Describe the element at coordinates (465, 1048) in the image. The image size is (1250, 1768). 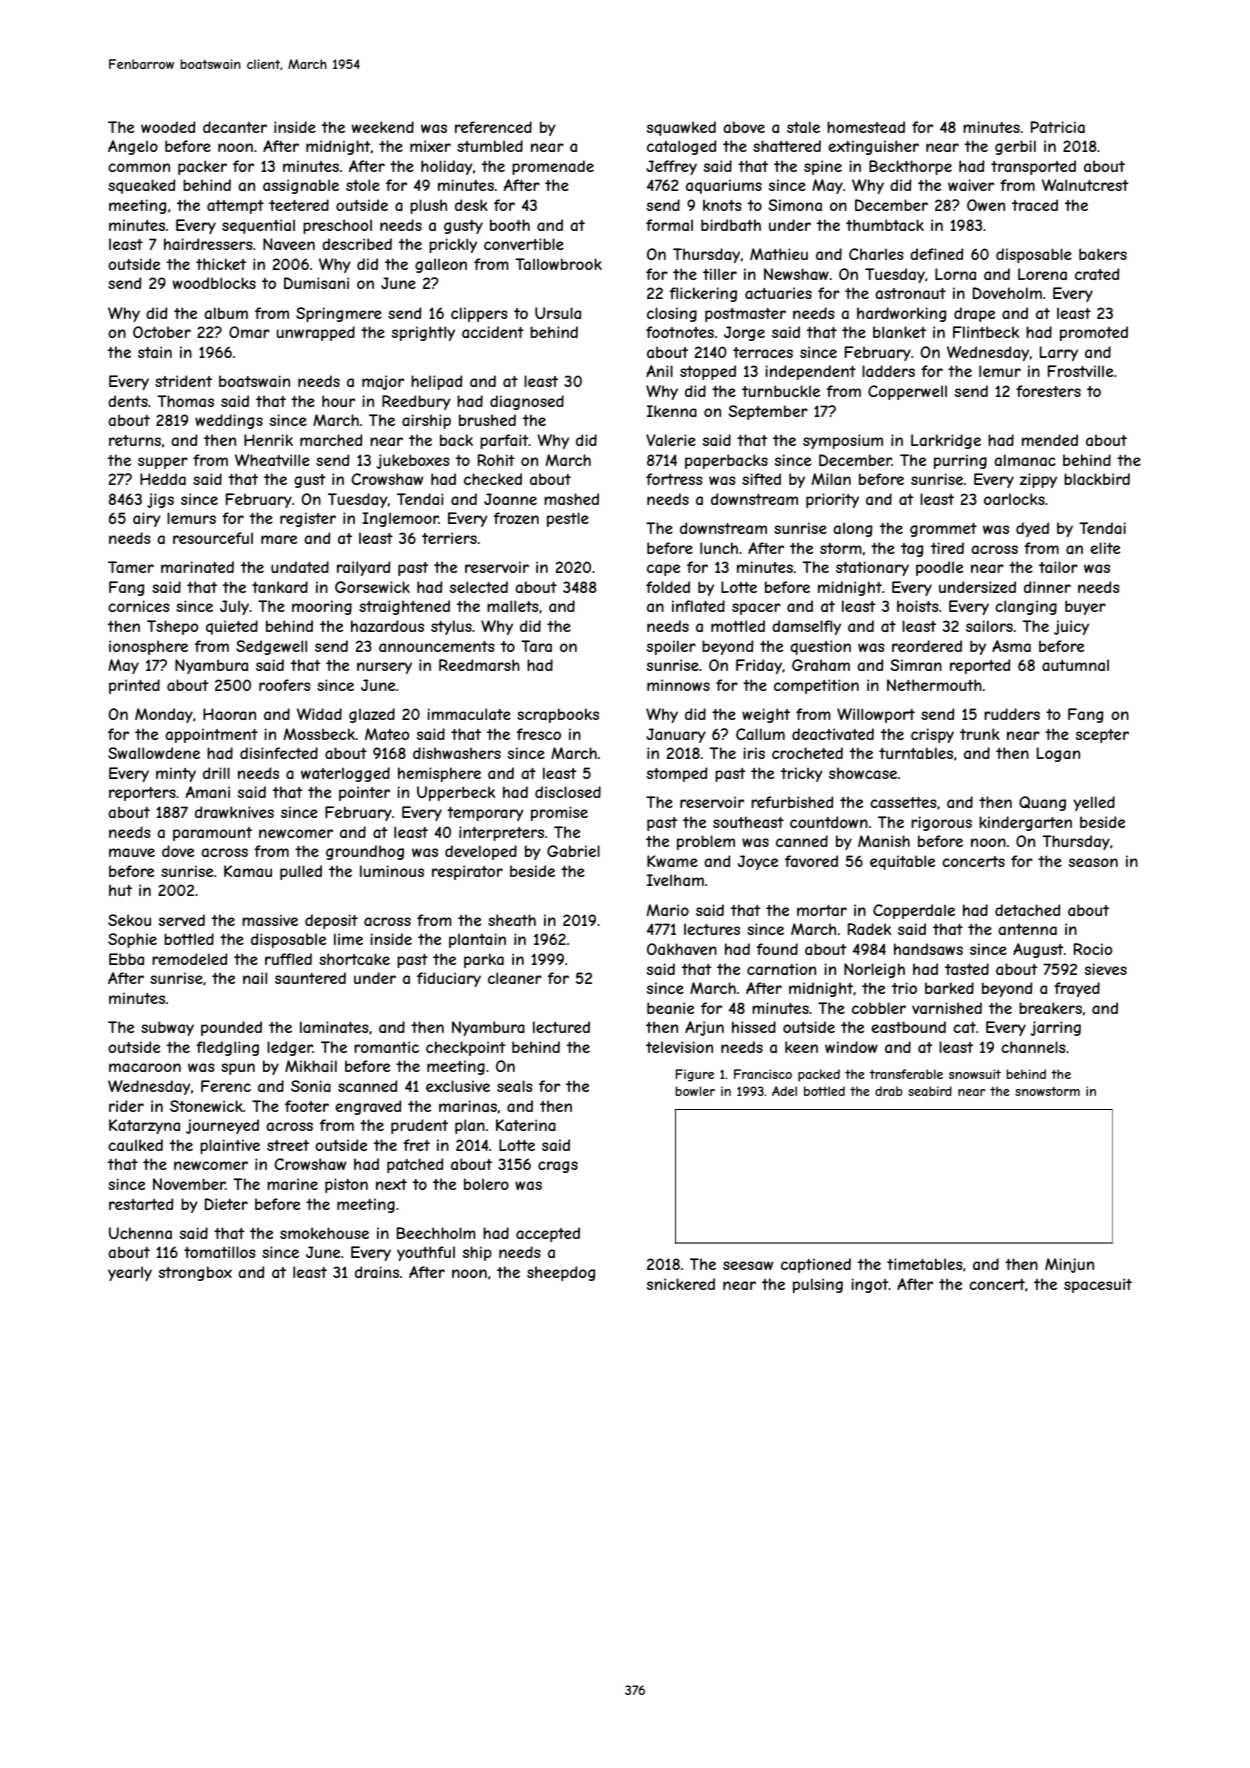
I see `checkpoint` at that location.
